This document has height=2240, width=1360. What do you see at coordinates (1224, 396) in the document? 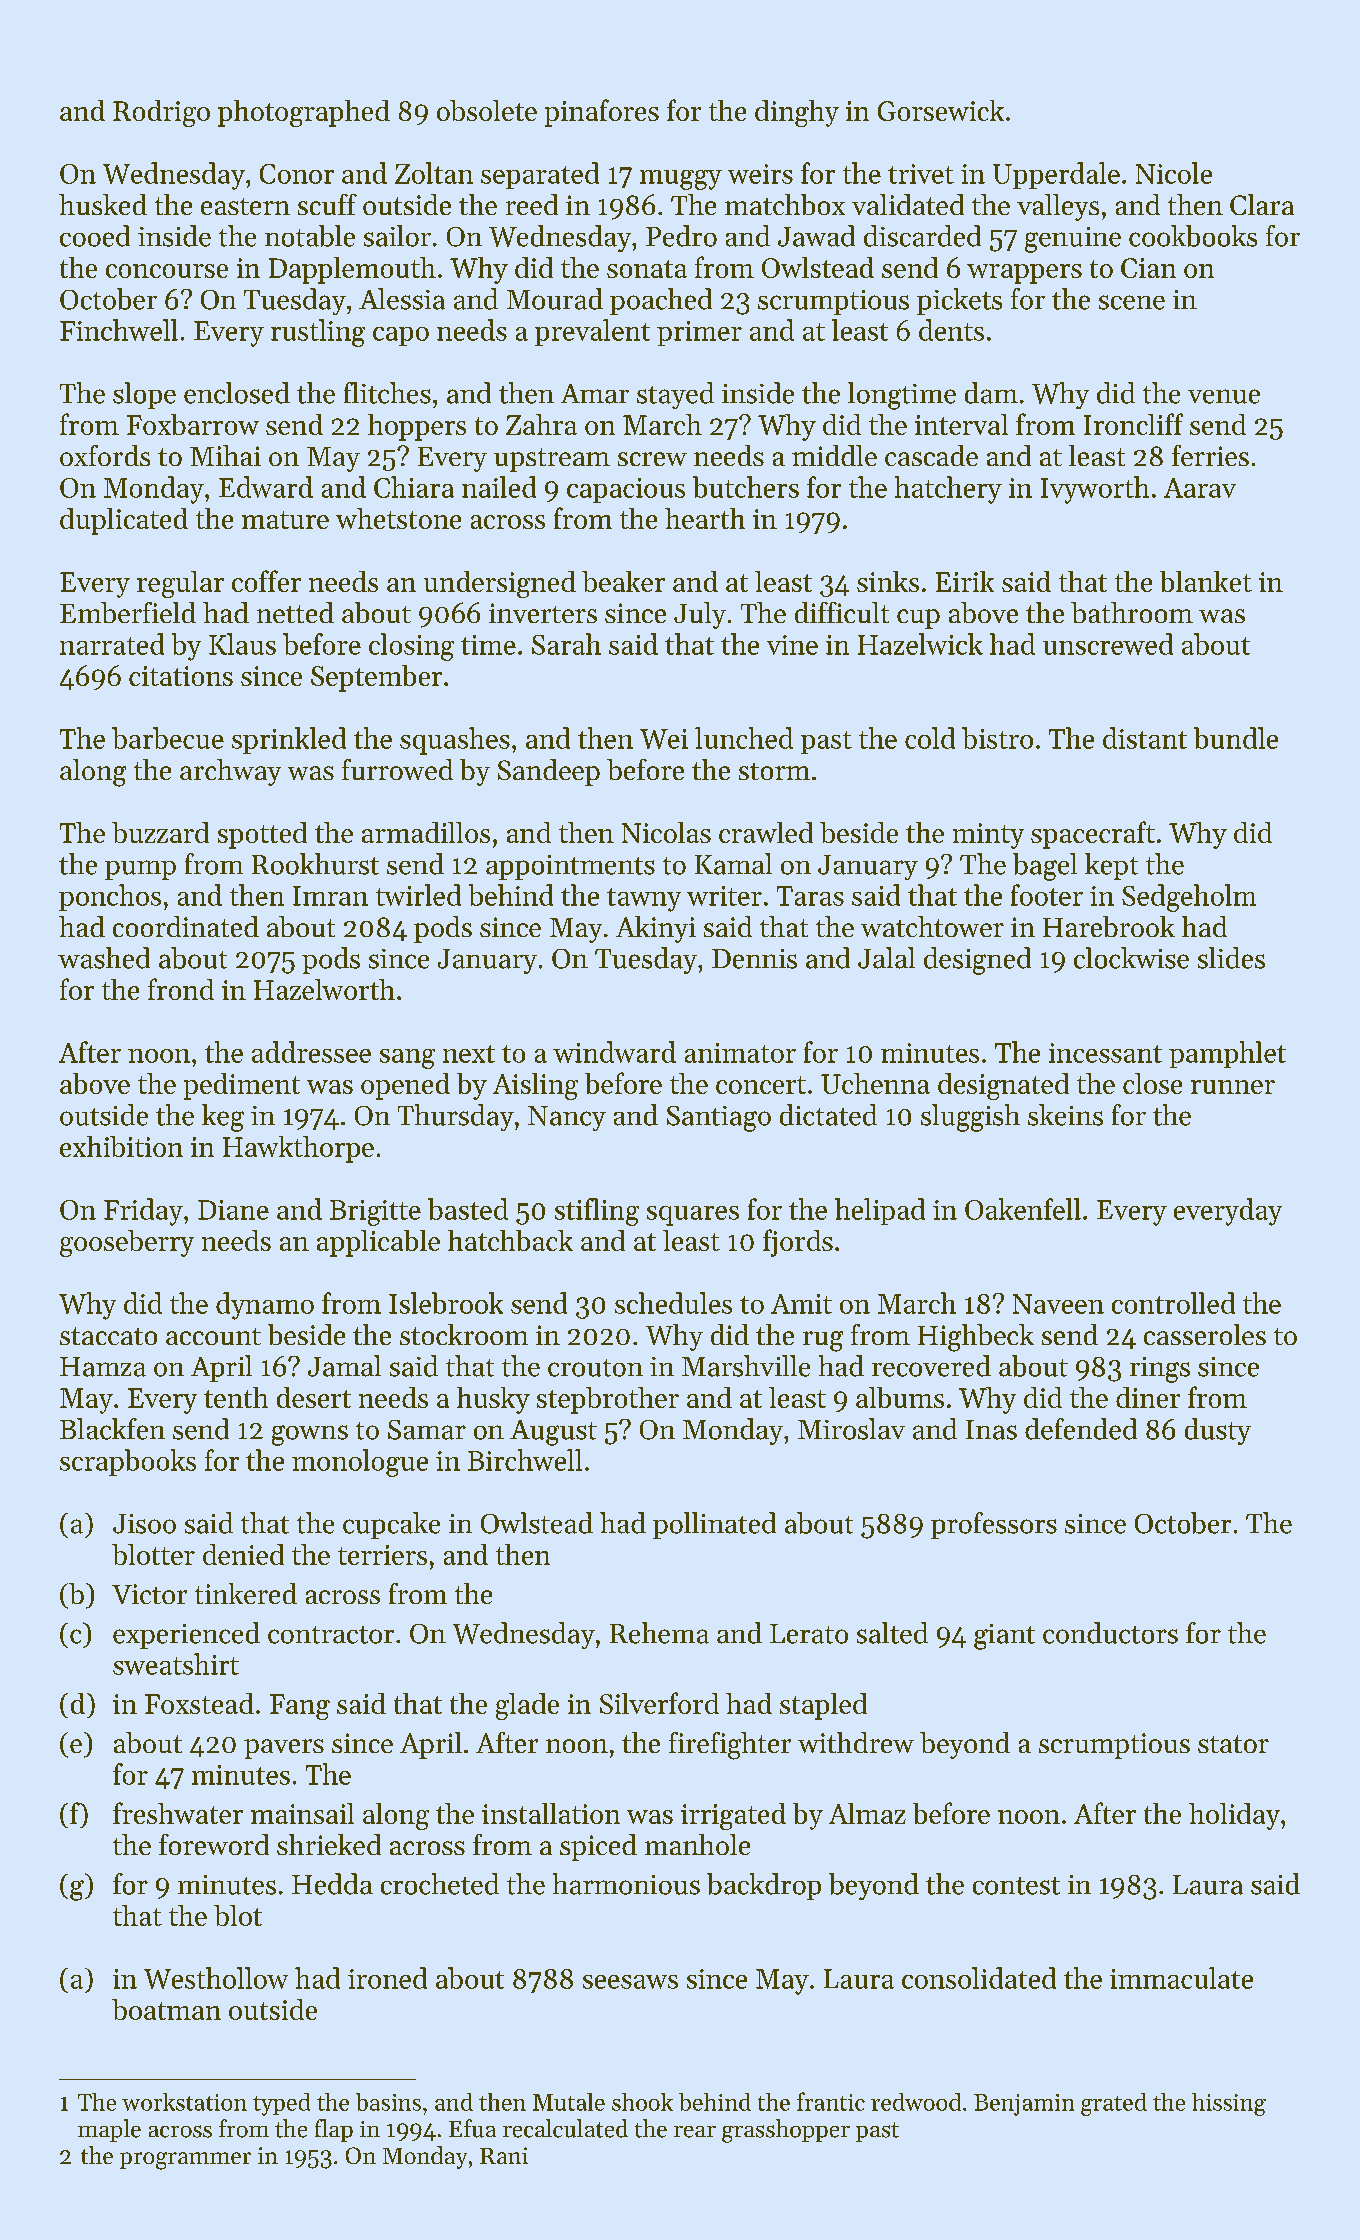
I see `venue` at bounding box center [1224, 396].
